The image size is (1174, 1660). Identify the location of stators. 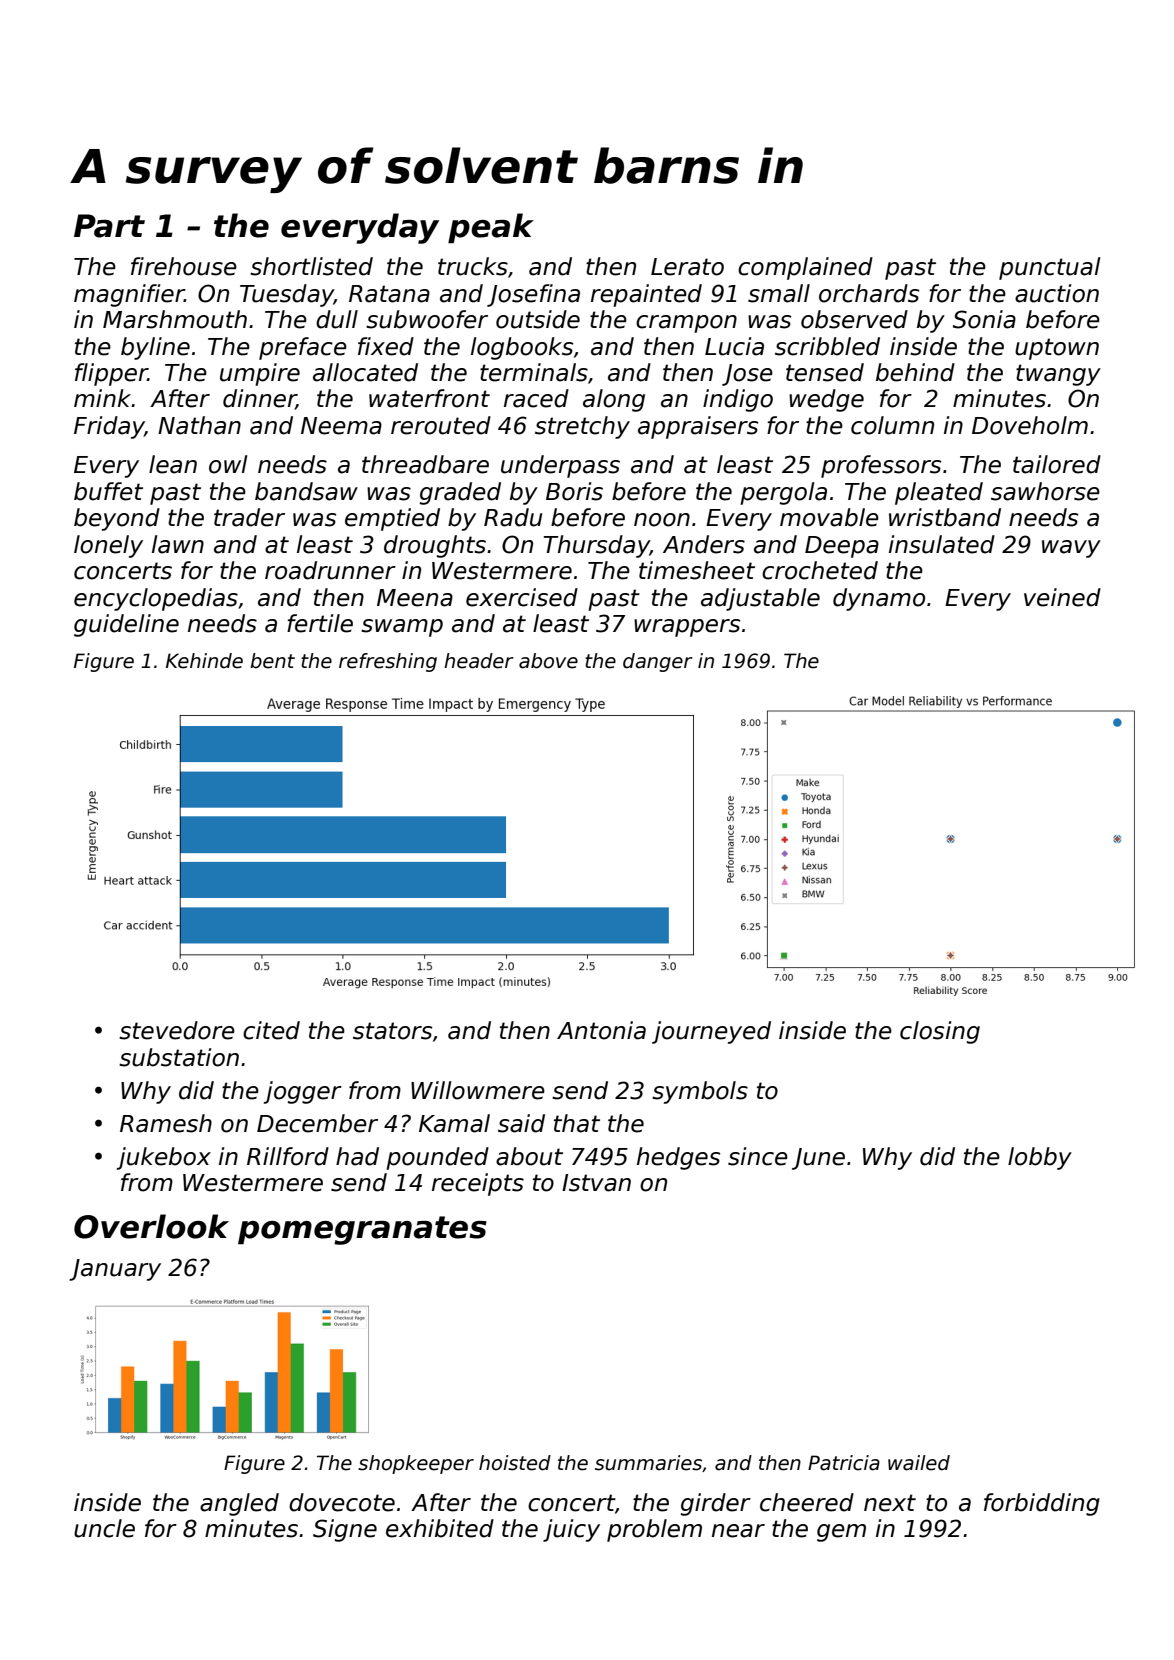
(393, 1031).
